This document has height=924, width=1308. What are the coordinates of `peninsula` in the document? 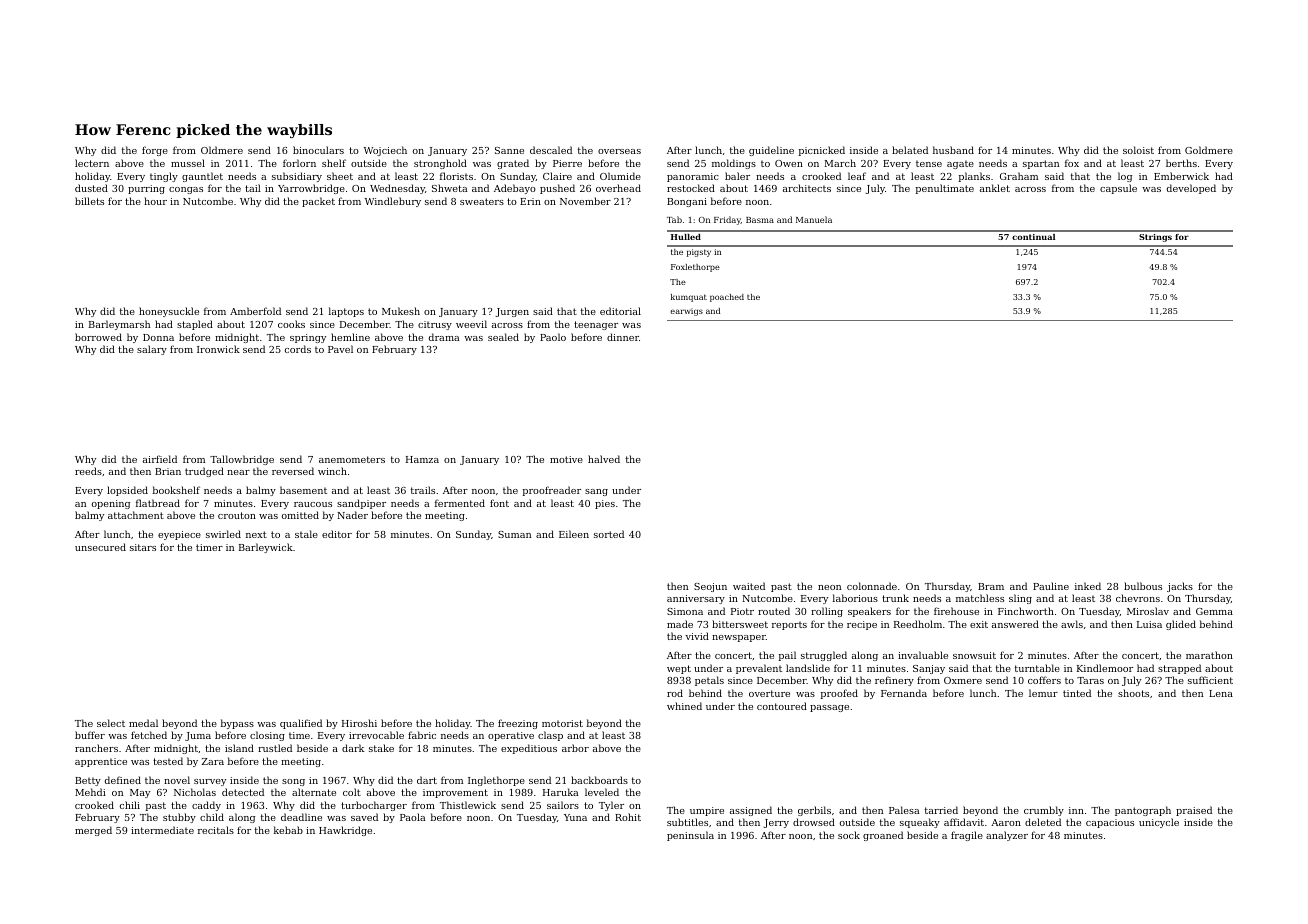 It's located at (690, 836).
